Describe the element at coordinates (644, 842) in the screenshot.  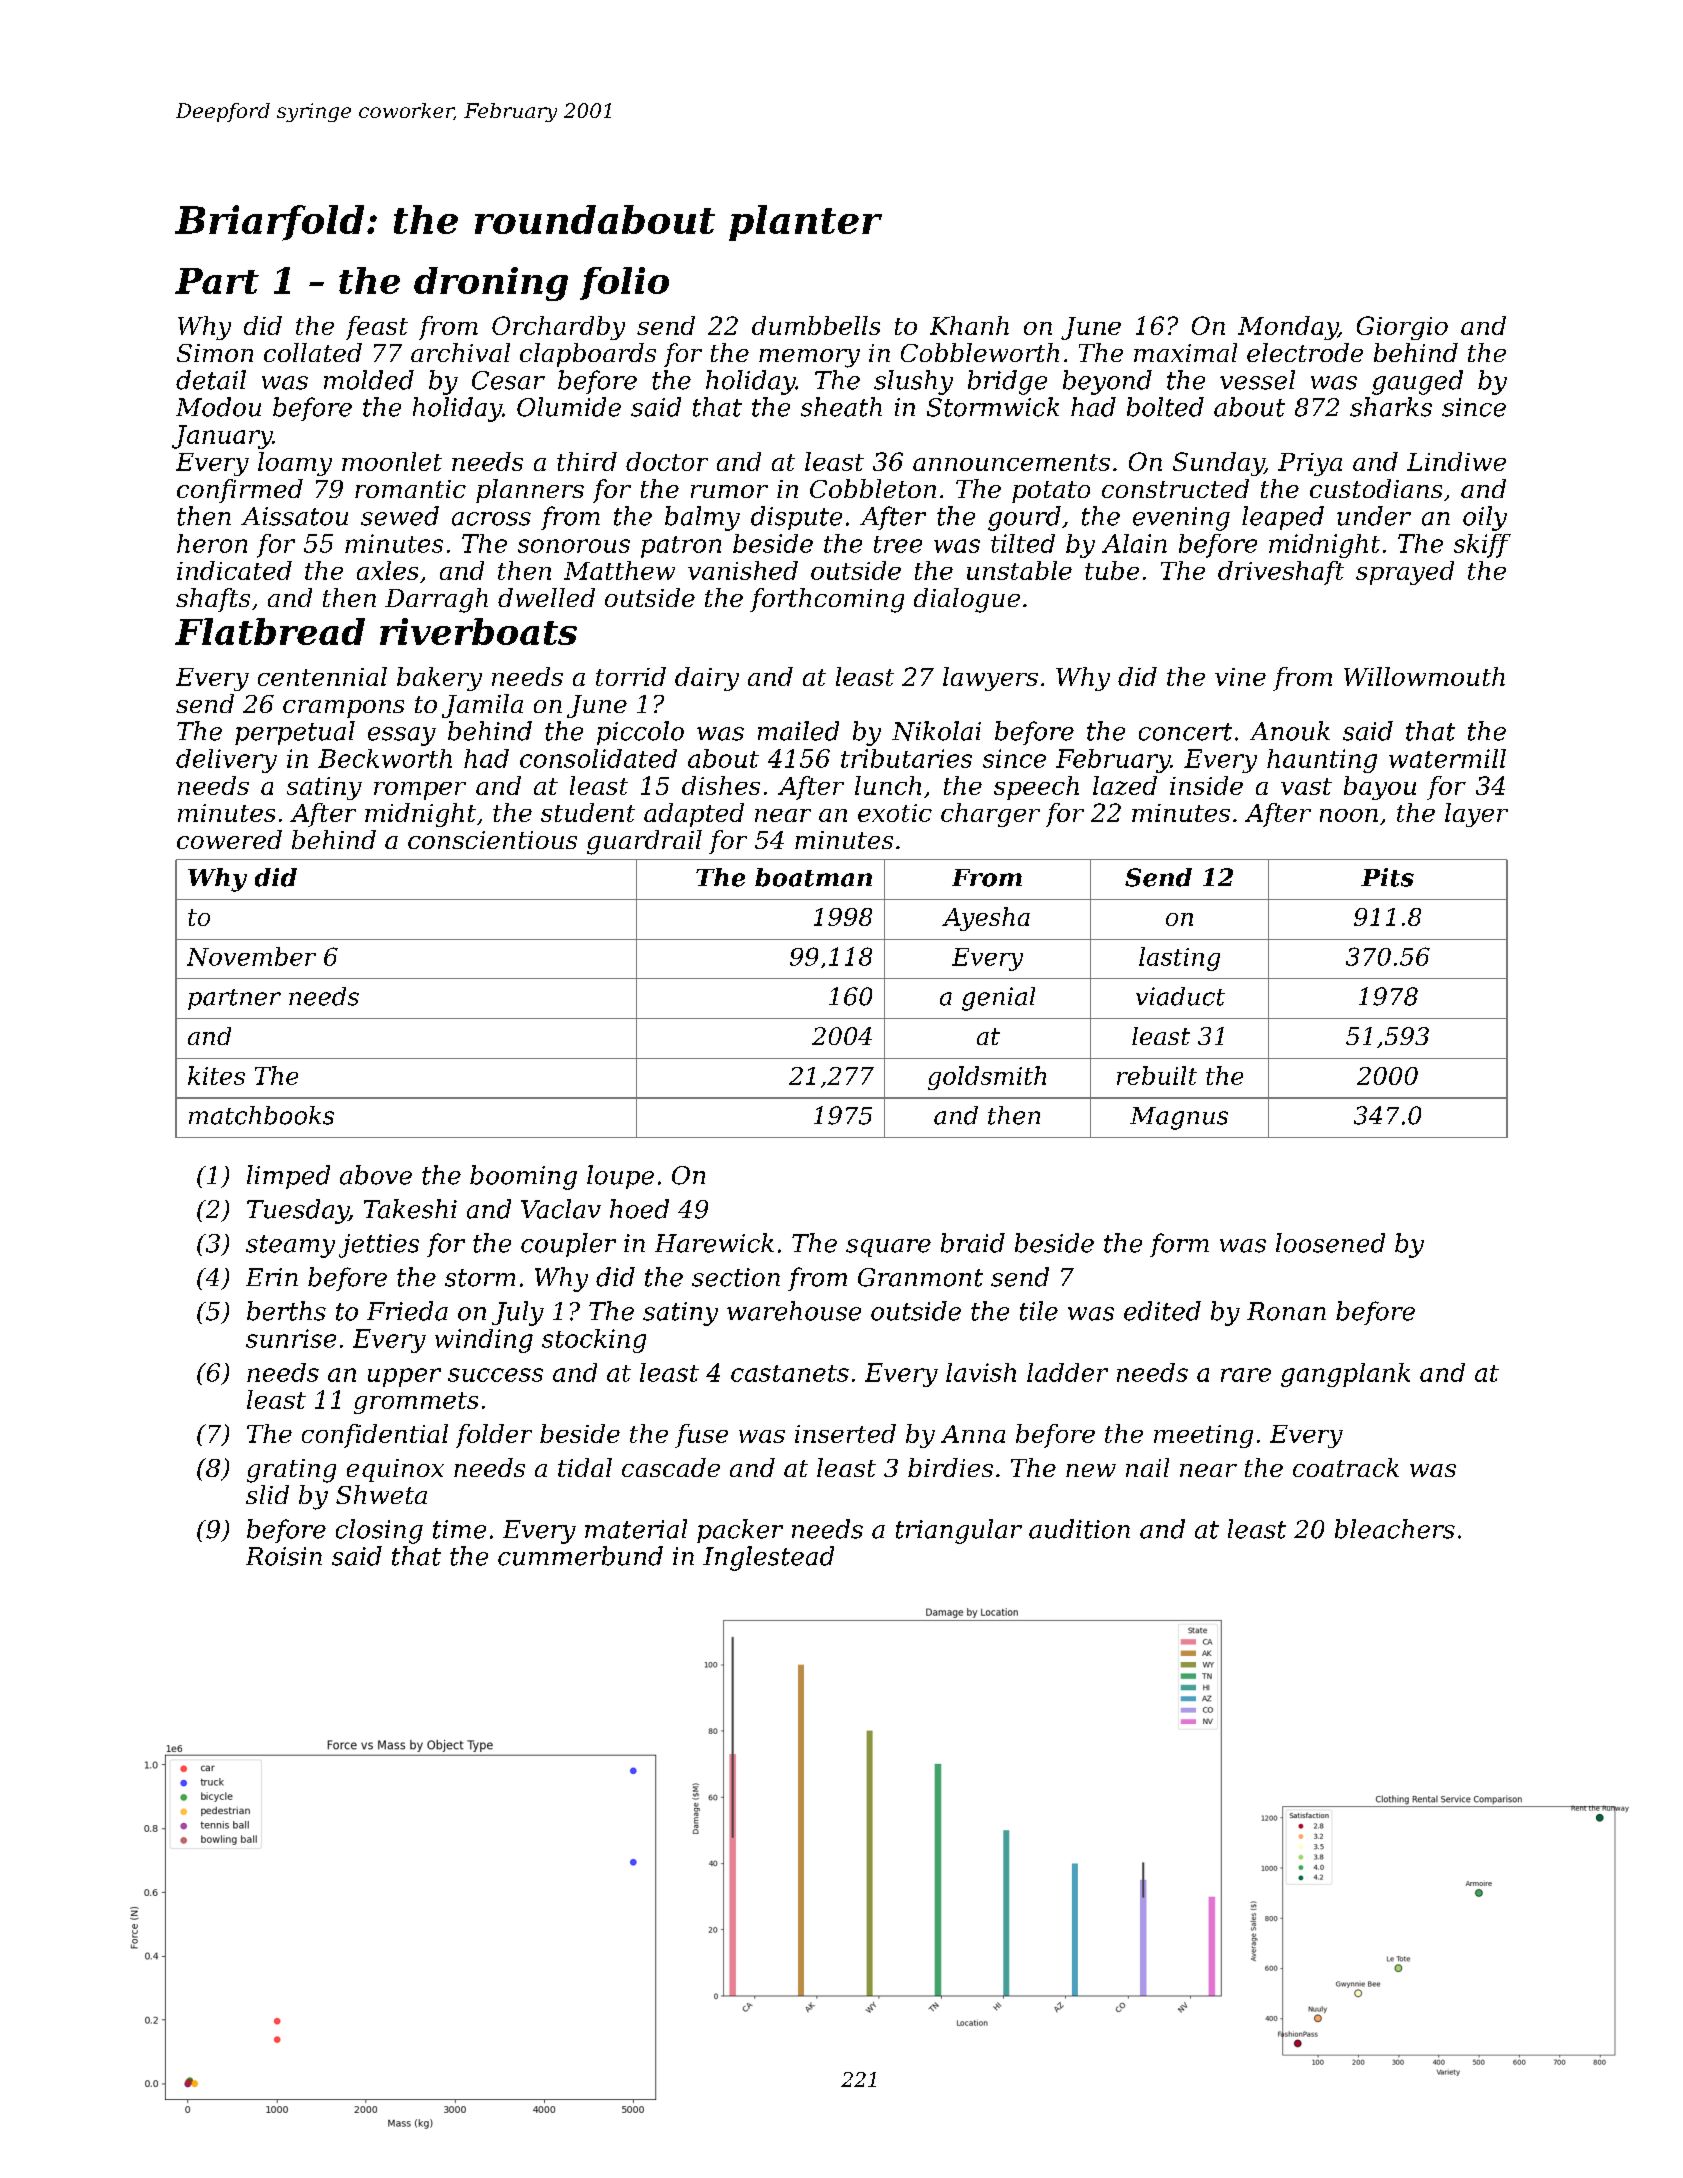
I see `guardrail` at that location.
